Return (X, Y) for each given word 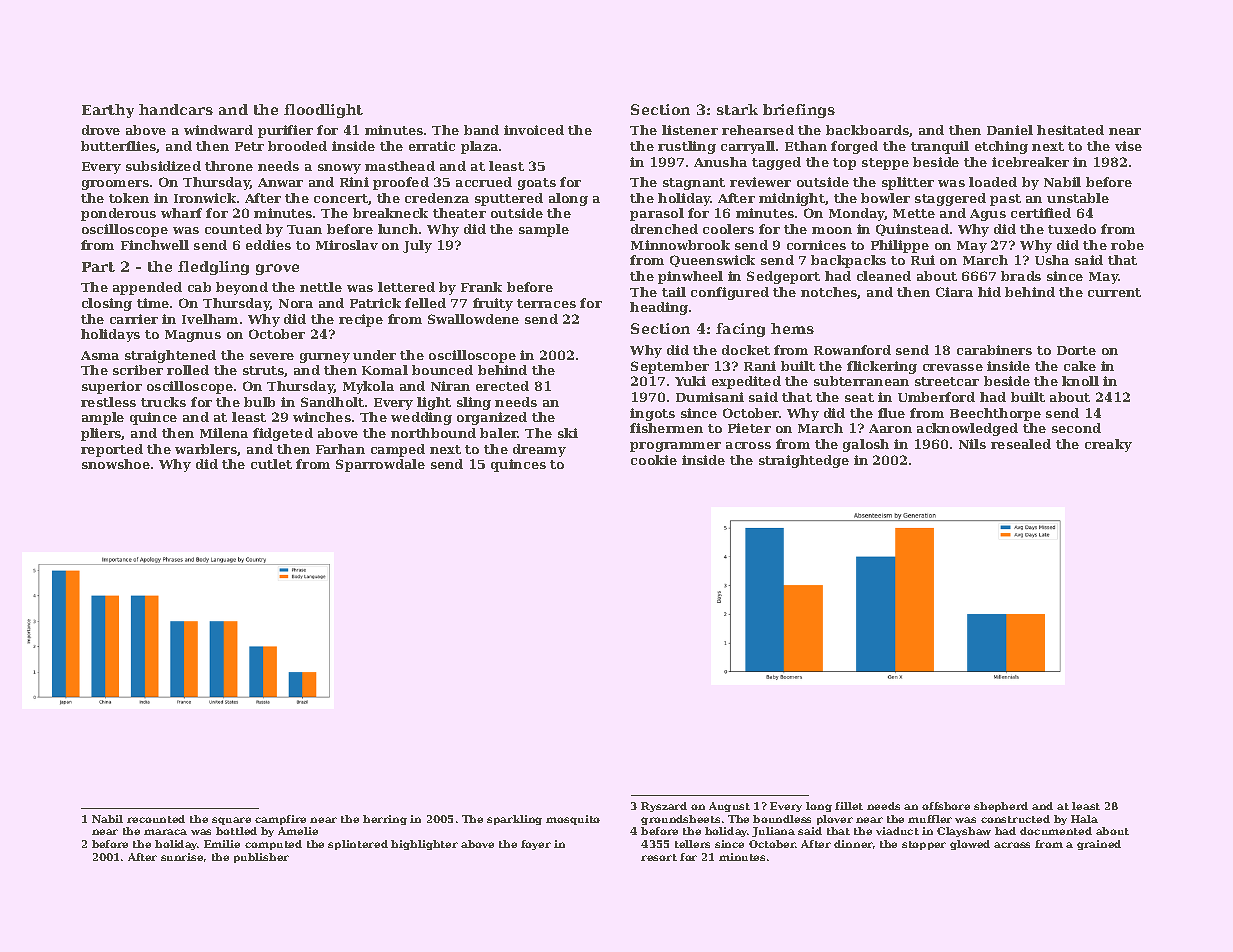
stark (737, 109)
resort (659, 857)
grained (1099, 845)
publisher (261, 858)
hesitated (1070, 130)
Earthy (108, 111)
